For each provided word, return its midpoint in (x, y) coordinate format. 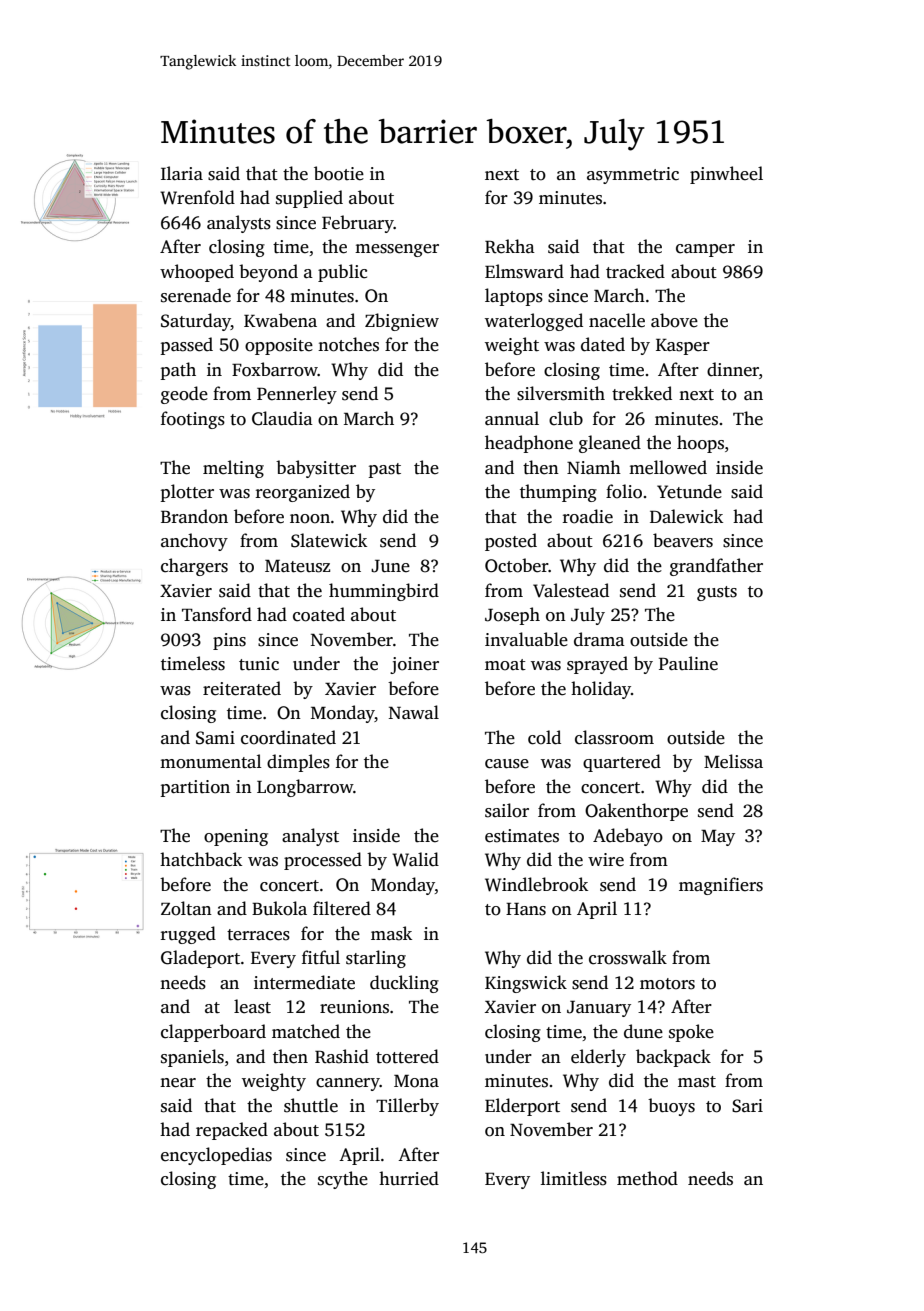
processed (323, 861)
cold (544, 737)
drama (599, 639)
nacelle (617, 320)
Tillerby (407, 1107)
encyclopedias (216, 1156)
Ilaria (182, 173)
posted (511, 542)
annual (512, 418)
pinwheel (726, 175)
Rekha (510, 246)
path (178, 371)
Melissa (733, 761)
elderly (598, 1058)
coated (319, 614)
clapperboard (213, 1033)
